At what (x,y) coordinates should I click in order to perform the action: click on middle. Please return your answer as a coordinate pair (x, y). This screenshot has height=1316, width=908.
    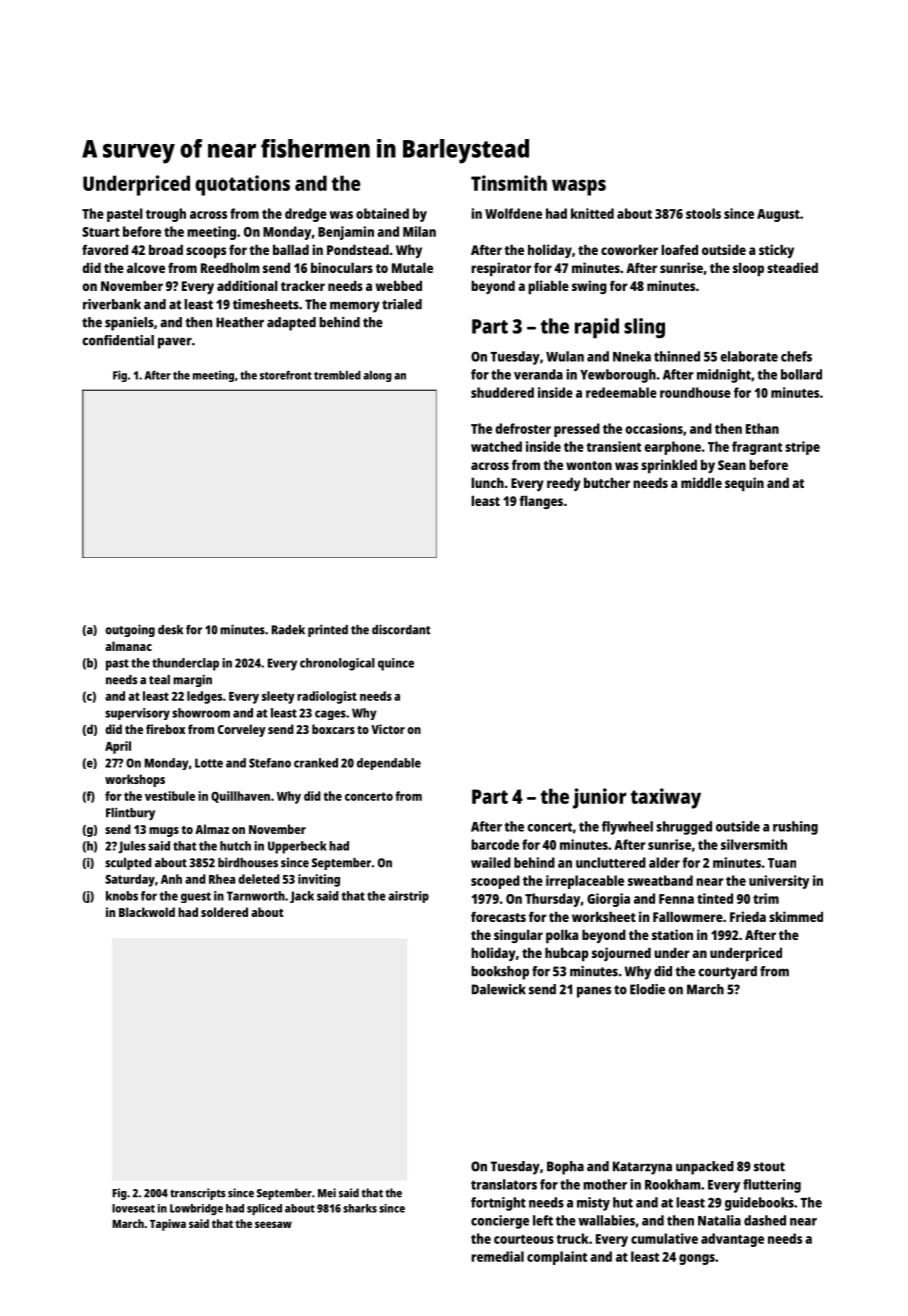
    Looking at the image, I should click on (701, 482).
